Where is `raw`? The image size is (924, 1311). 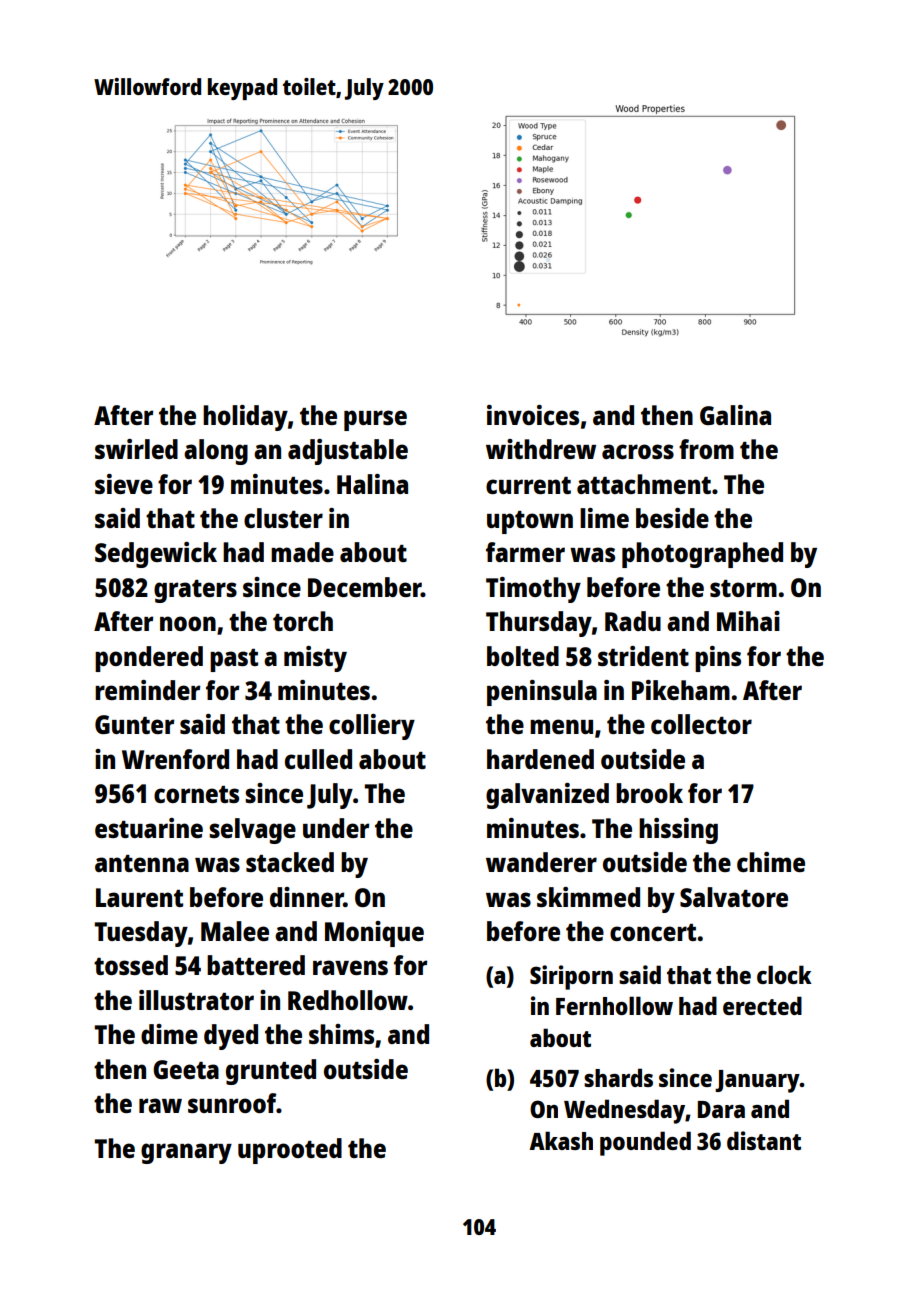 raw is located at coordinates (160, 1105).
